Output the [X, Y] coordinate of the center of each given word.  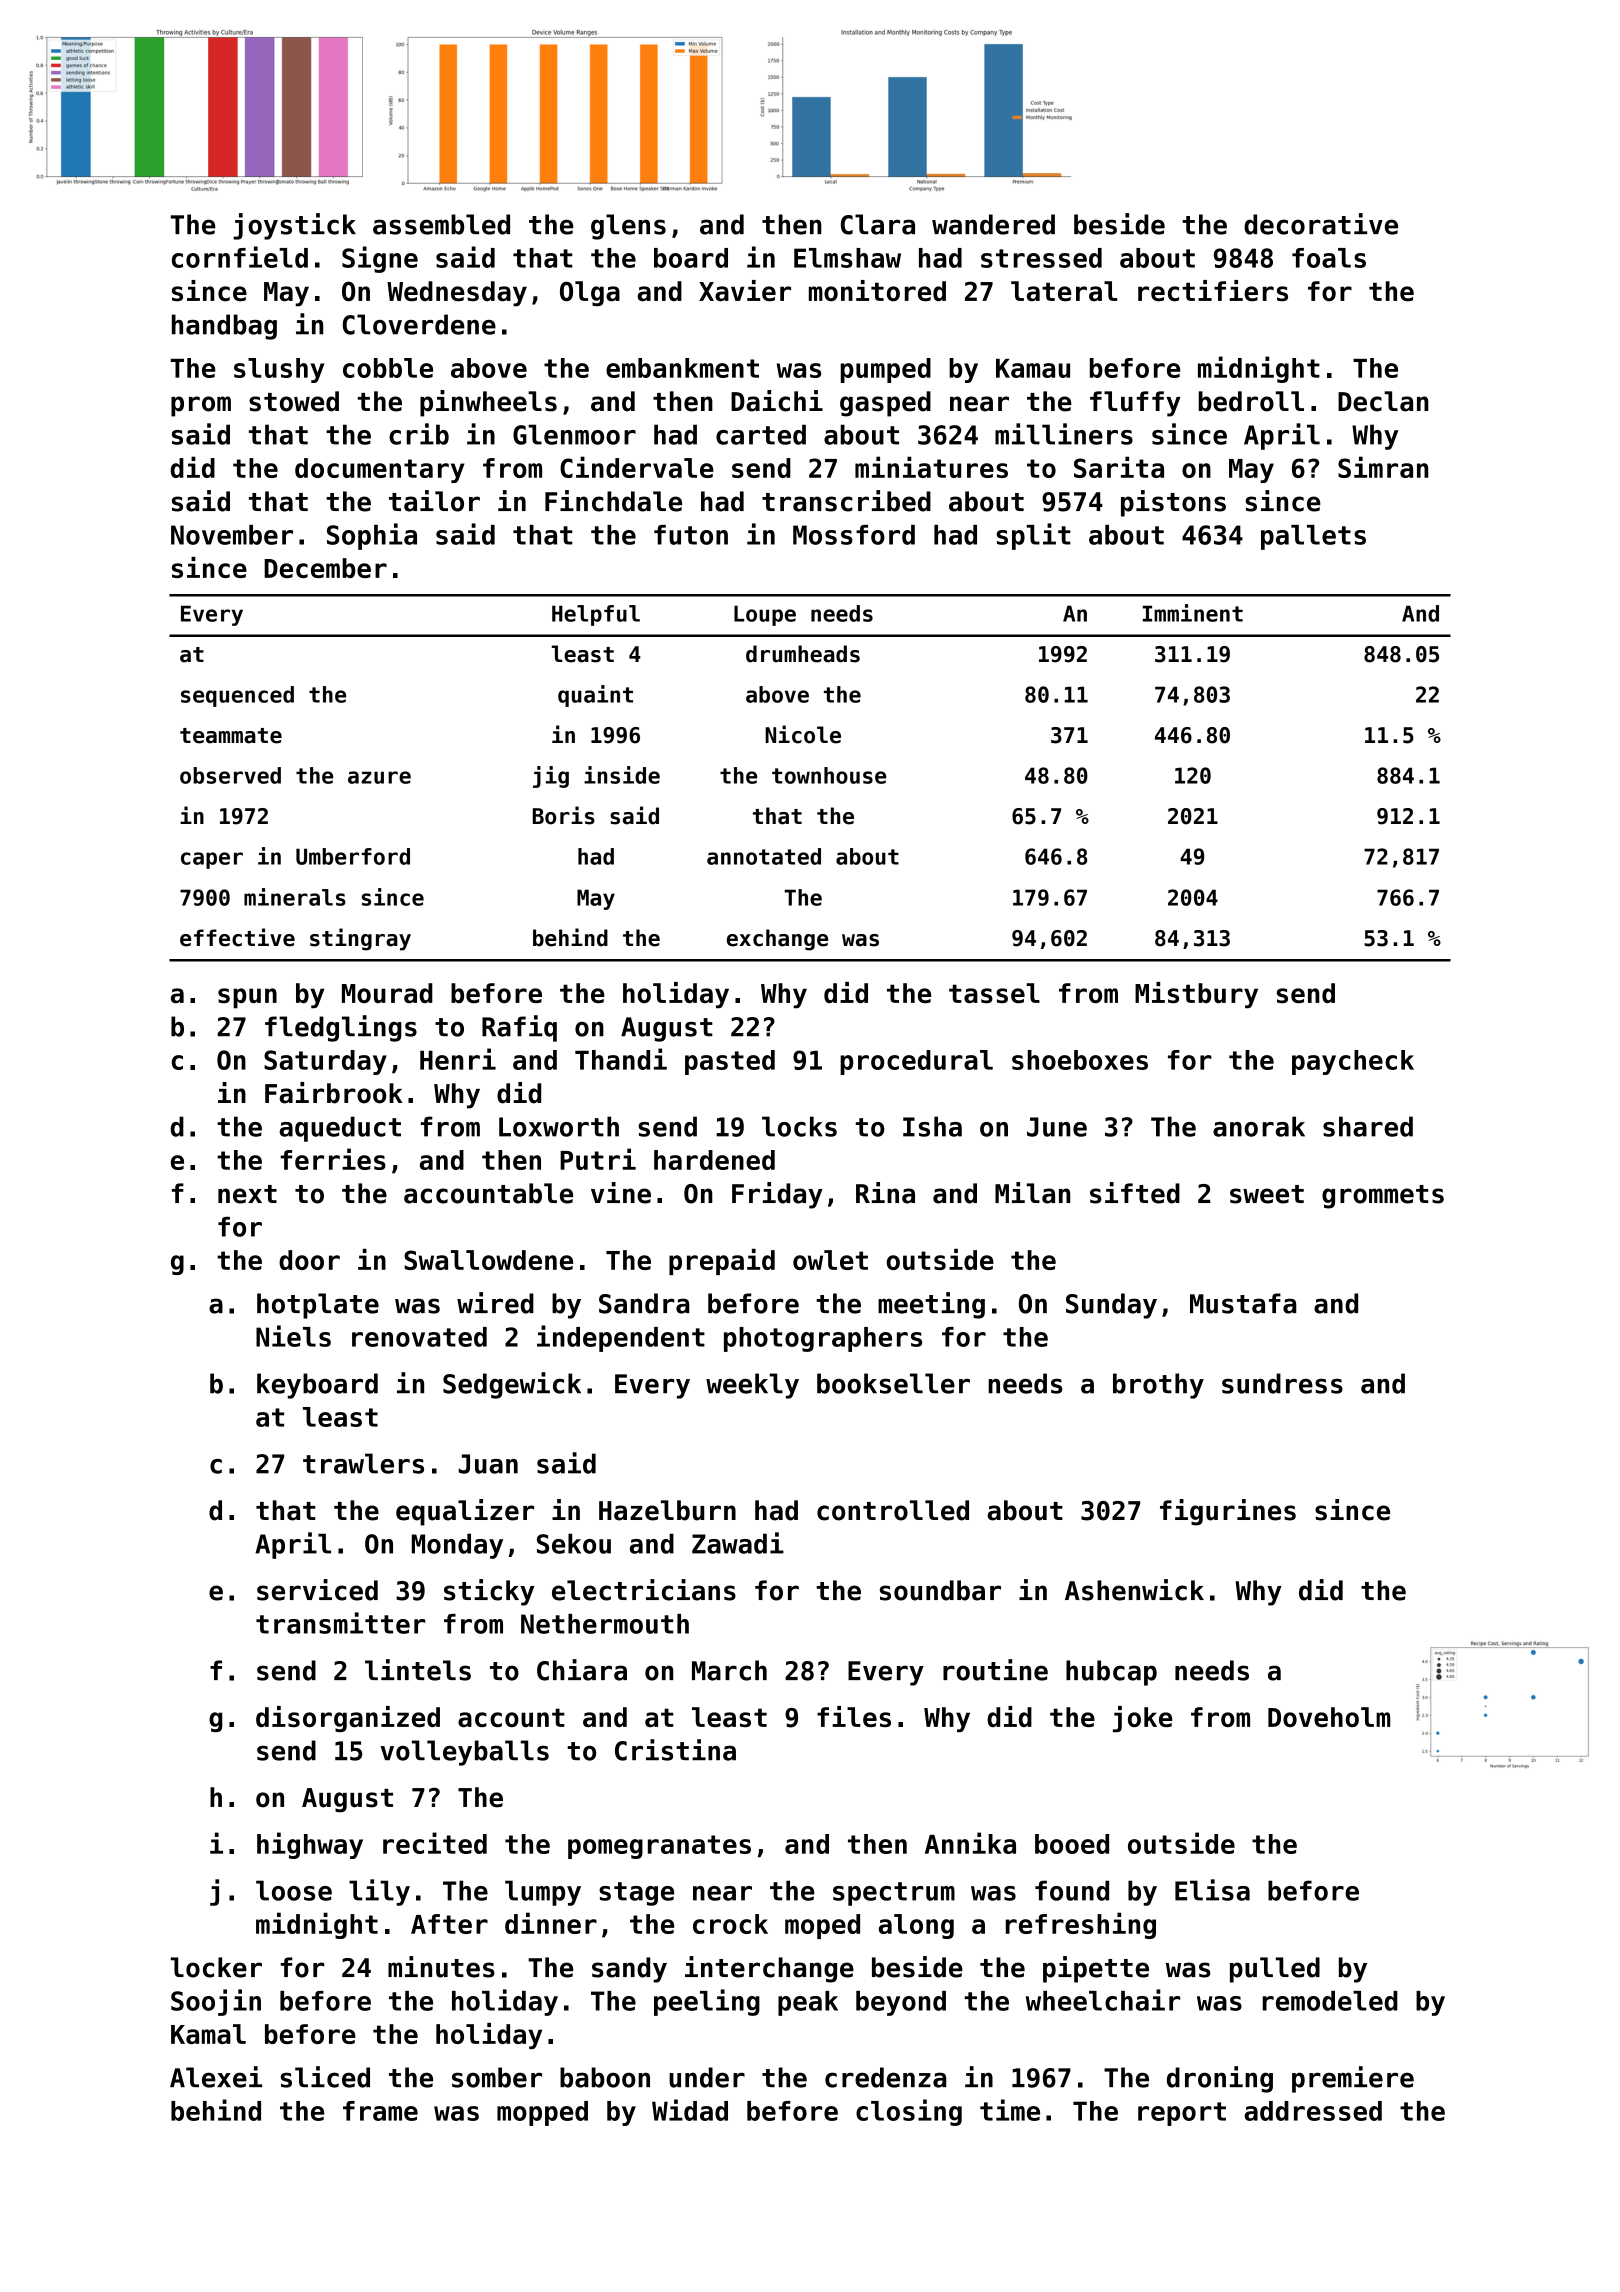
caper [212, 860]
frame [380, 2111]
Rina [885, 1193]
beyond [901, 2003]
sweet [1267, 1194]
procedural [916, 1062]
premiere [1353, 2079]
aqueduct [340, 1129]
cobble [388, 368]
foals [1329, 258]
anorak [1259, 1126]
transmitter [340, 1623]
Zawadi [738, 1543]
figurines [1228, 1512]
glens [628, 227]
